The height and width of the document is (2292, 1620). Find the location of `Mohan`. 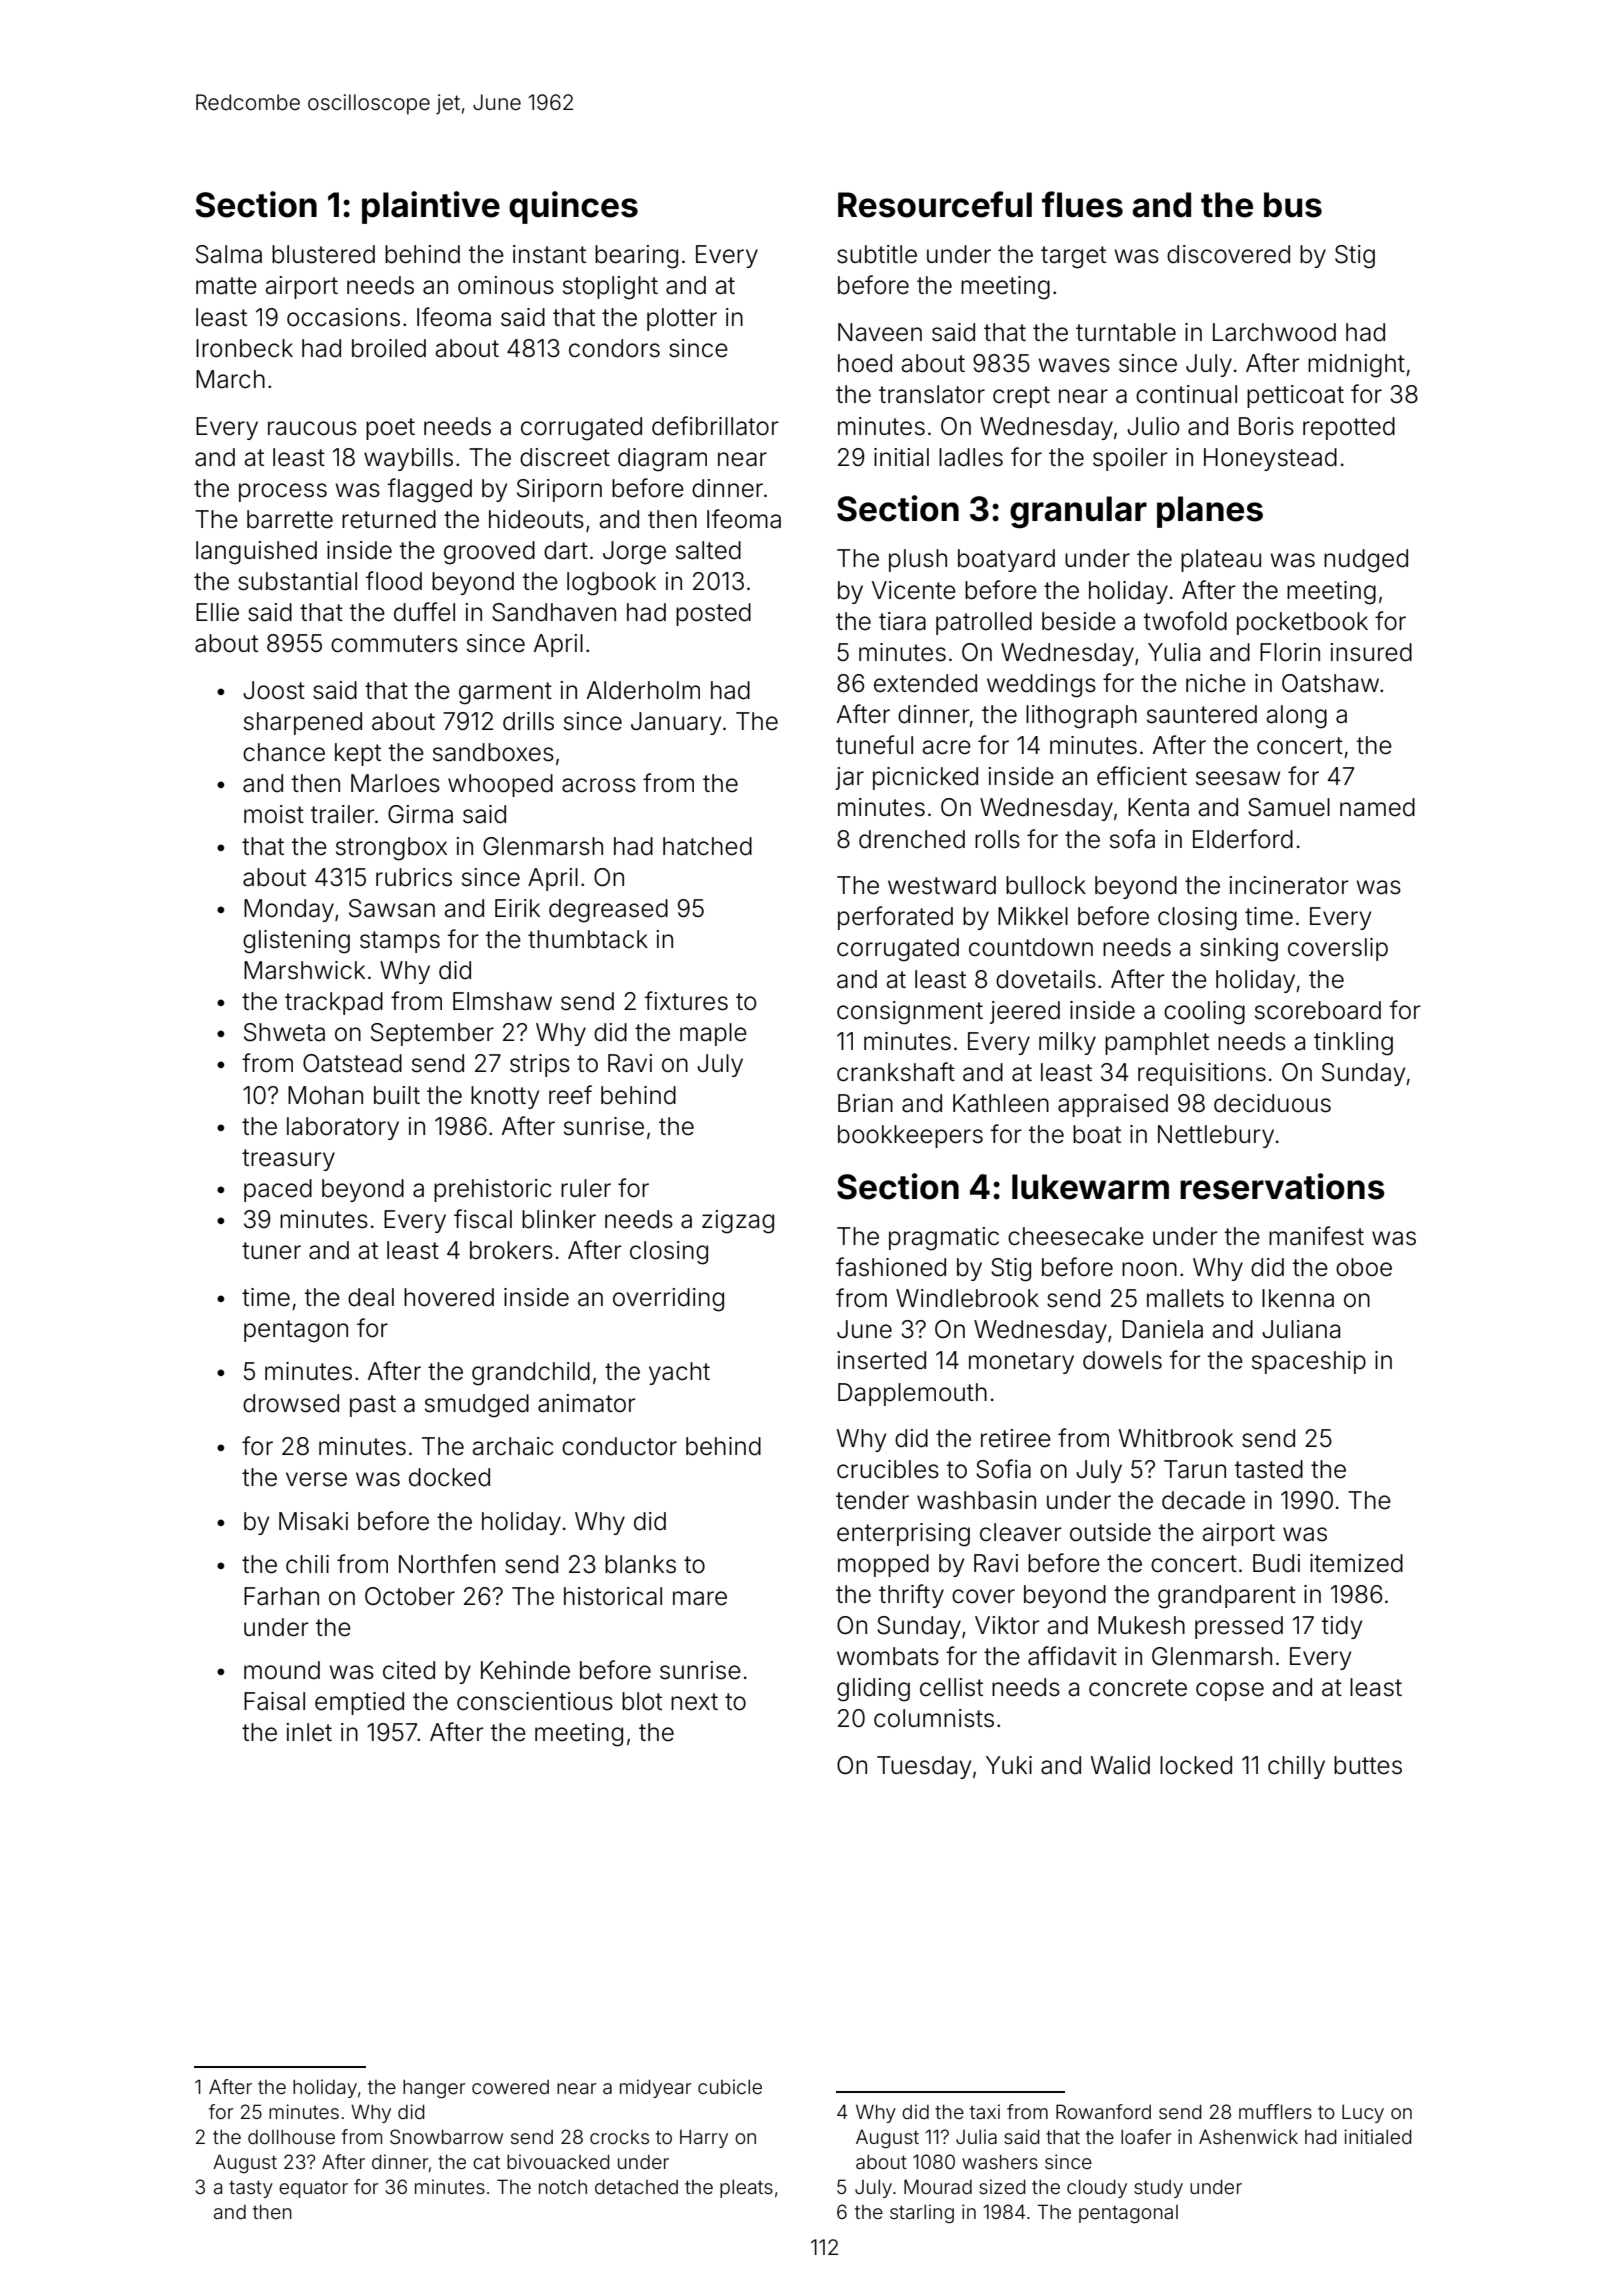

Mohan is located at coordinates (325, 1095).
